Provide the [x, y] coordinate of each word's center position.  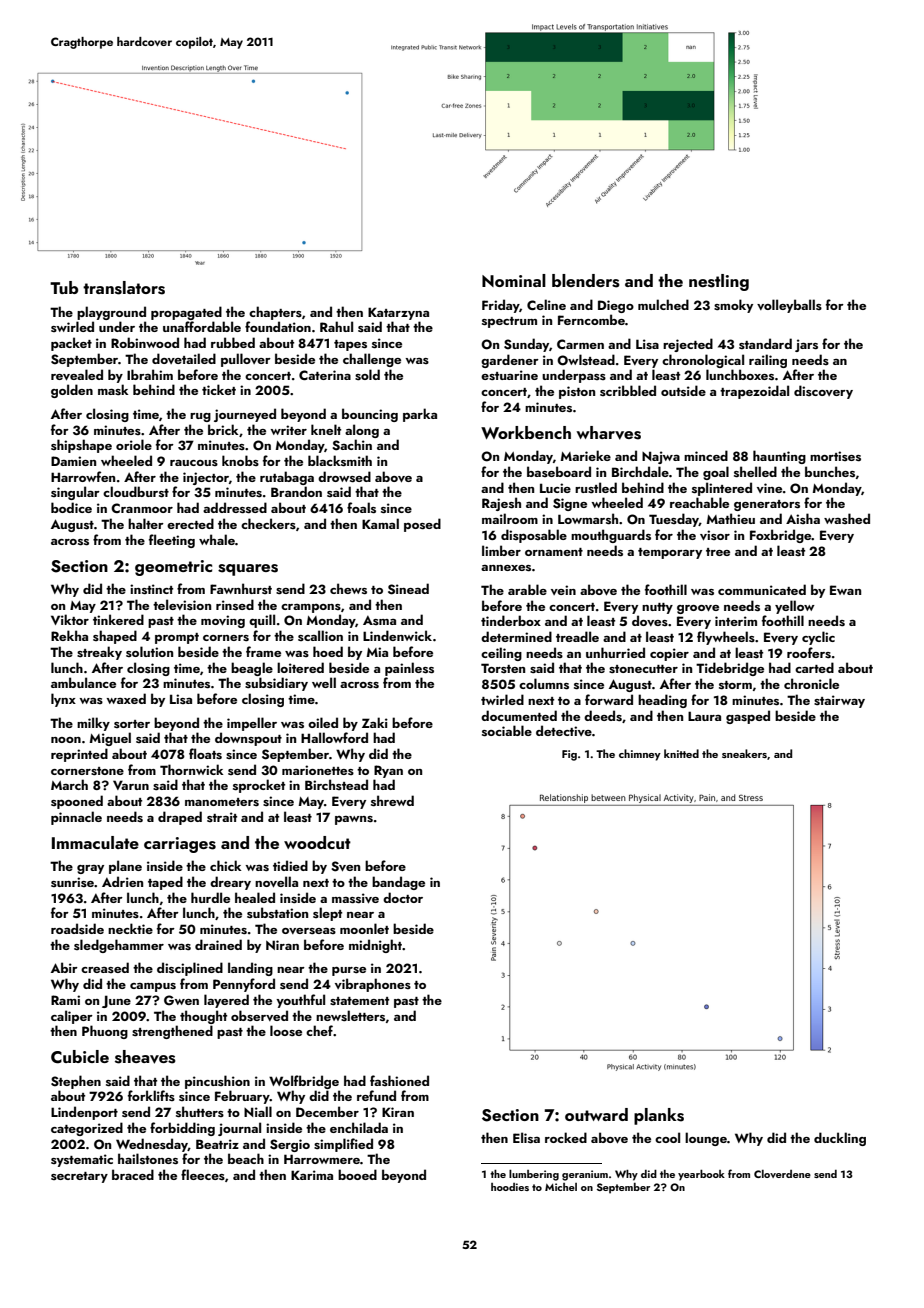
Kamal [380, 523]
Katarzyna [398, 313]
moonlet [364, 928]
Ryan [388, 771]
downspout [248, 739]
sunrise [72, 882]
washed [847, 518]
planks [659, 1116]
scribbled [628, 390]
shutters [200, 1112]
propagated [186, 313]
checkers [268, 523]
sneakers [744, 753]
